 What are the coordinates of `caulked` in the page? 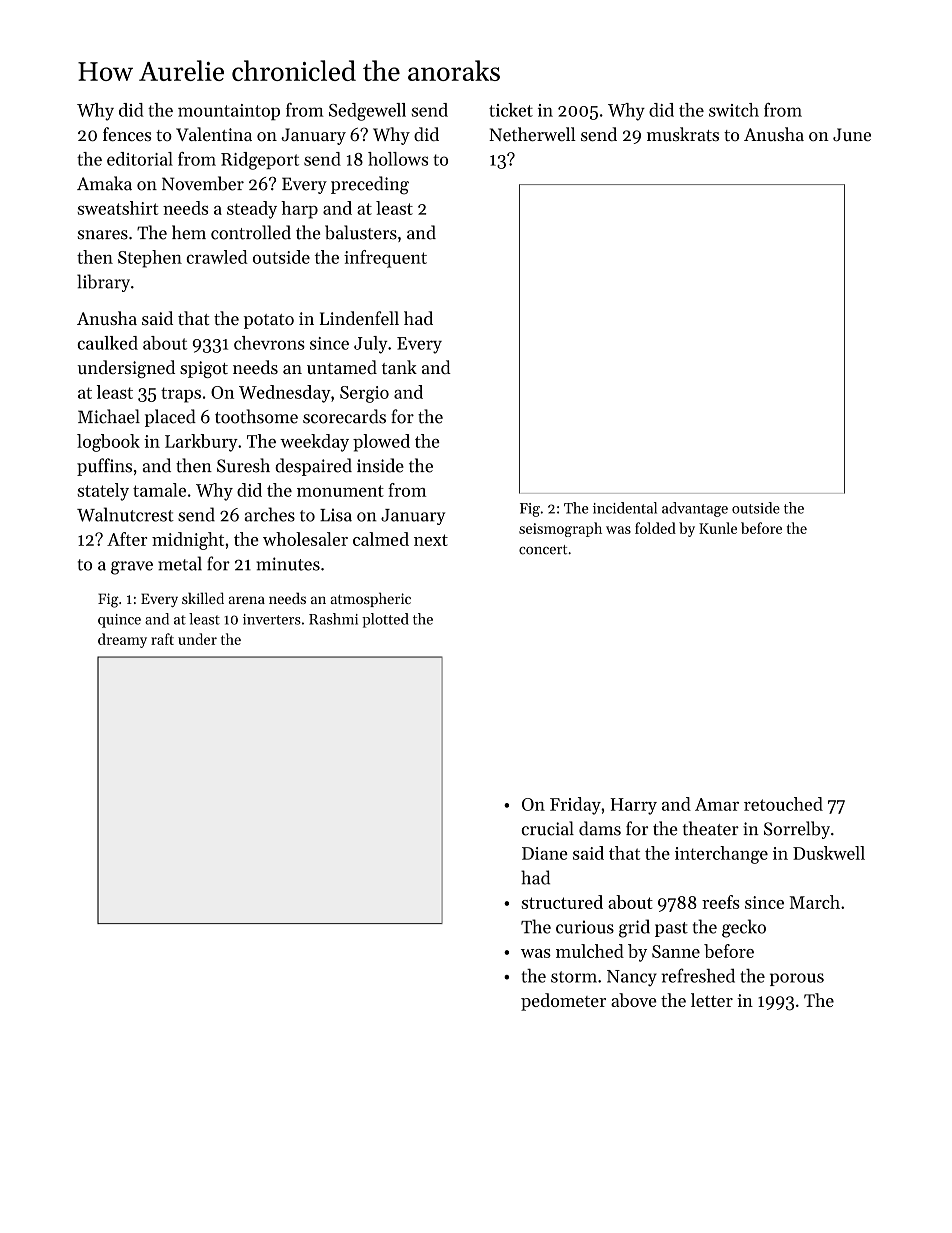 It's located at (108, 343).
